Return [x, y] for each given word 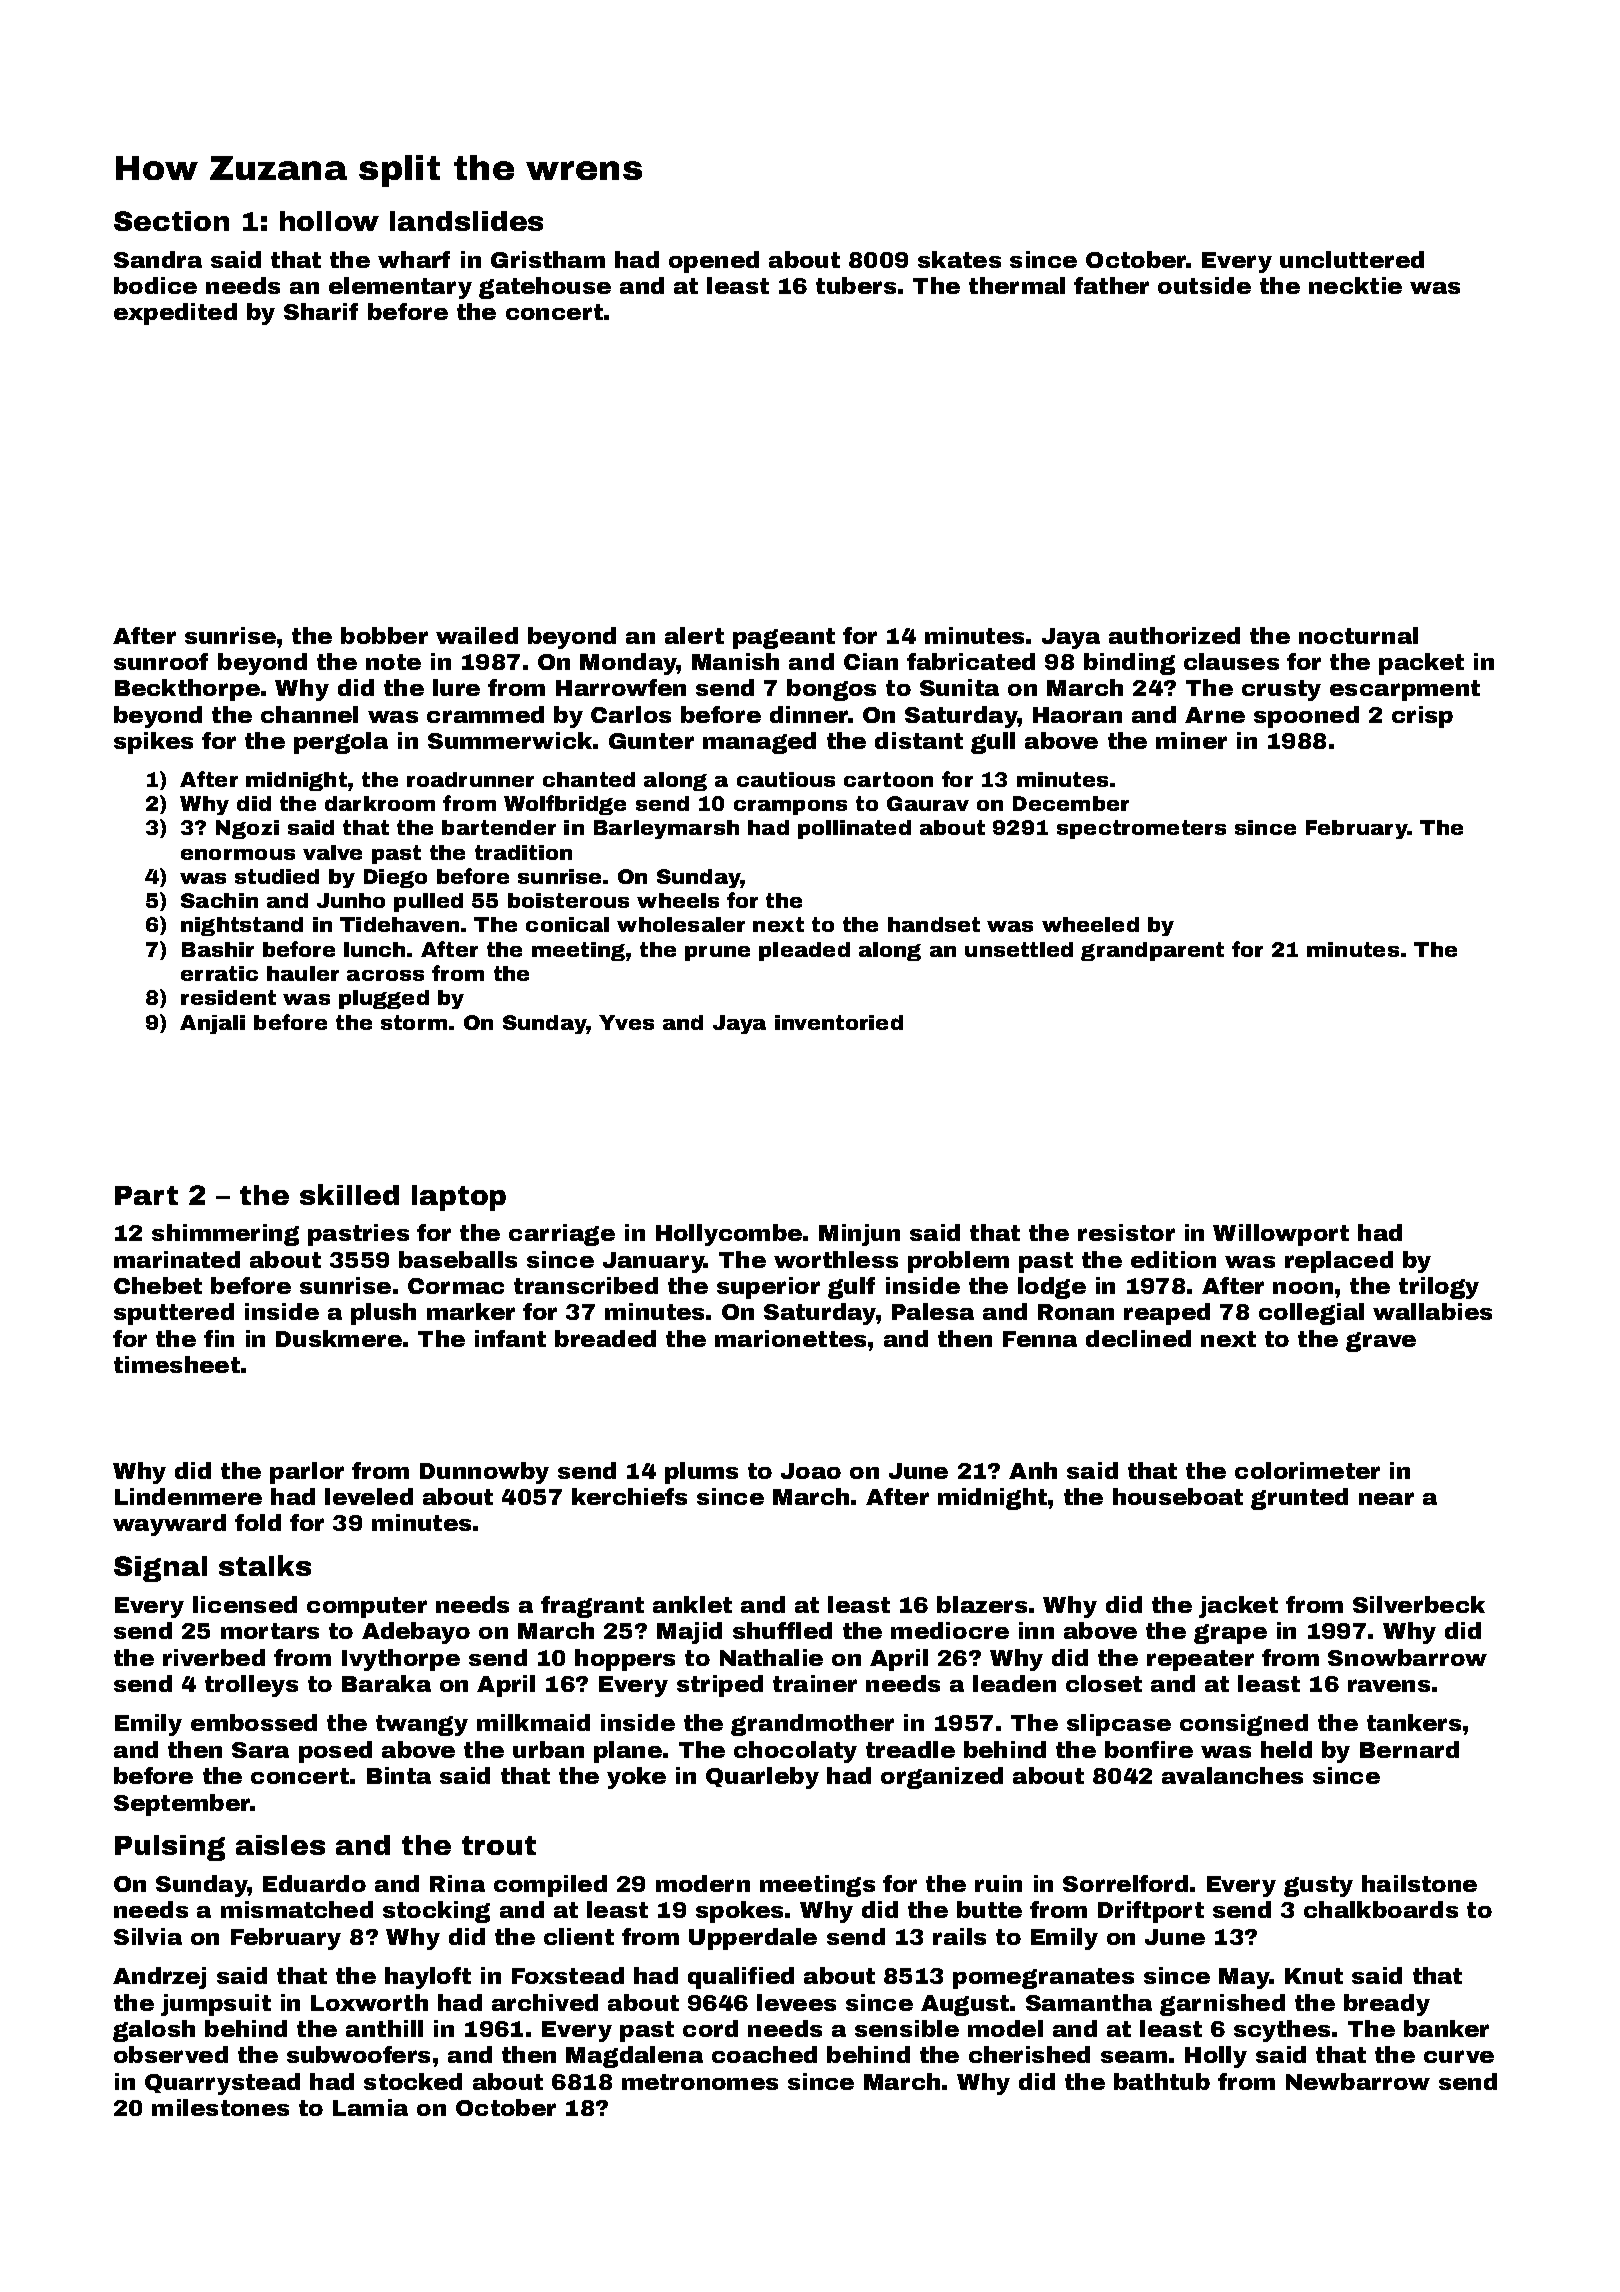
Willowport [1281, 1235]
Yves [626, 1022]
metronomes [700, 2082]
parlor [307, 1473]
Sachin [219, 900]
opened [714, 262]
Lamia [370, 2107]
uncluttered [1352, 259]
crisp [1422, 717]
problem [958, 1262]
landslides [466, 221]
